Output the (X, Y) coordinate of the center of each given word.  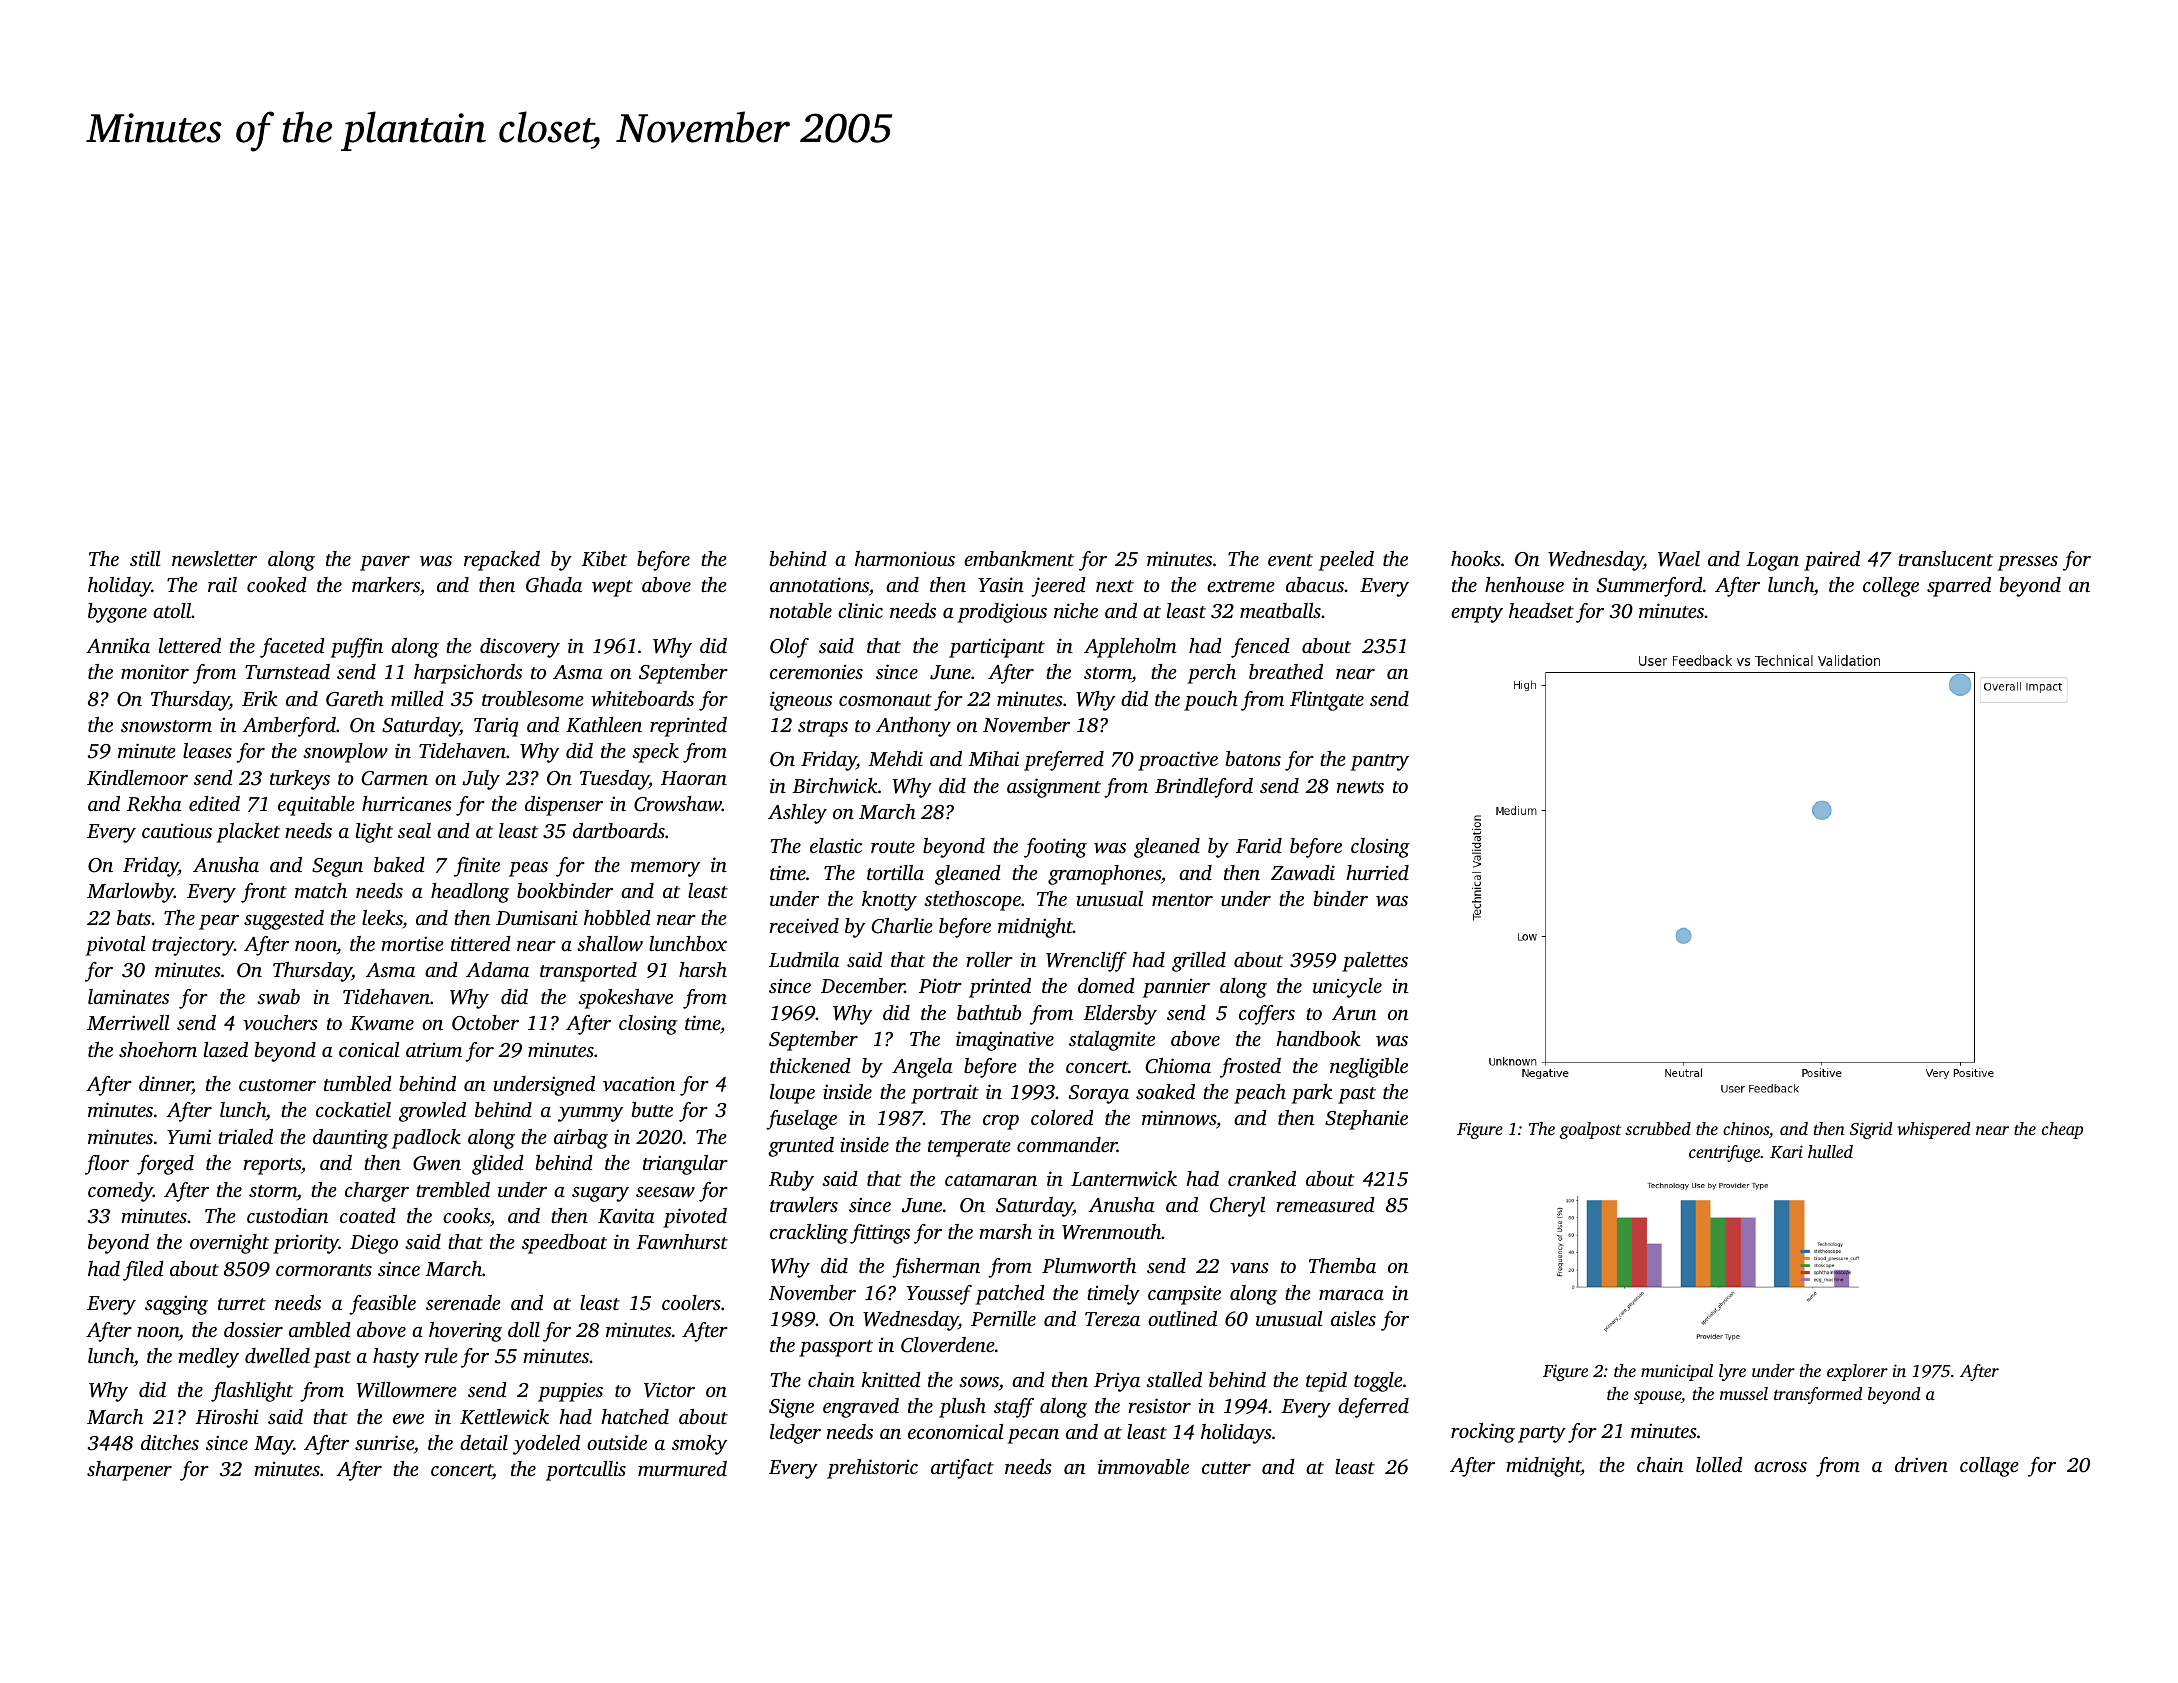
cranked (1262, 1178)
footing (1055, 848)
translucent (1945, 558)
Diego (374, 1244)
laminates (128, 996)
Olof (789, 648)
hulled (1830, 1151)
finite (477, 867)
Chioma (1178, 1066)
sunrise (384, 1442)
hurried (1377, 872)
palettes (1375, 962)
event (1290, 560)
